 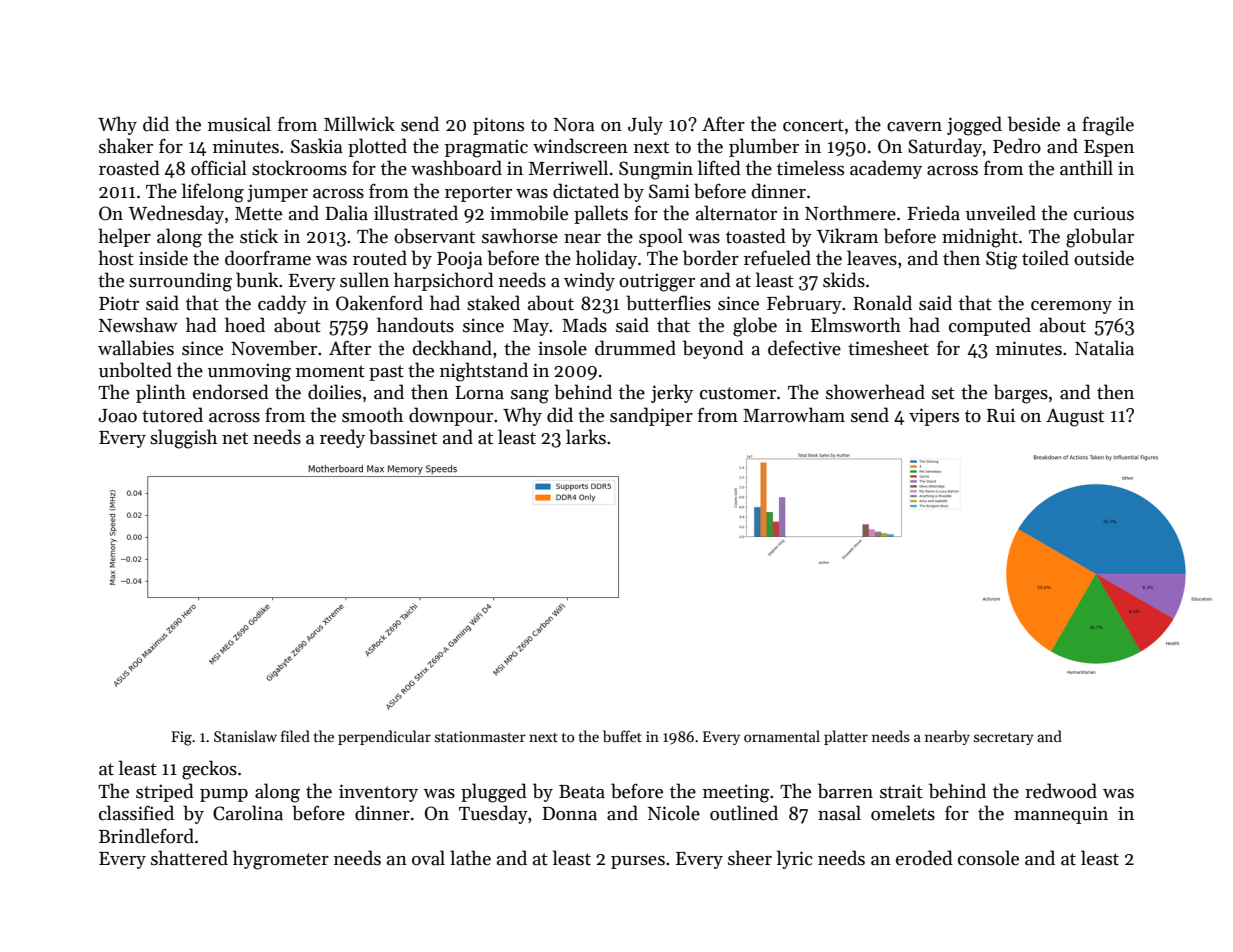 I want to click on platter, so click(x=846, y=737).
